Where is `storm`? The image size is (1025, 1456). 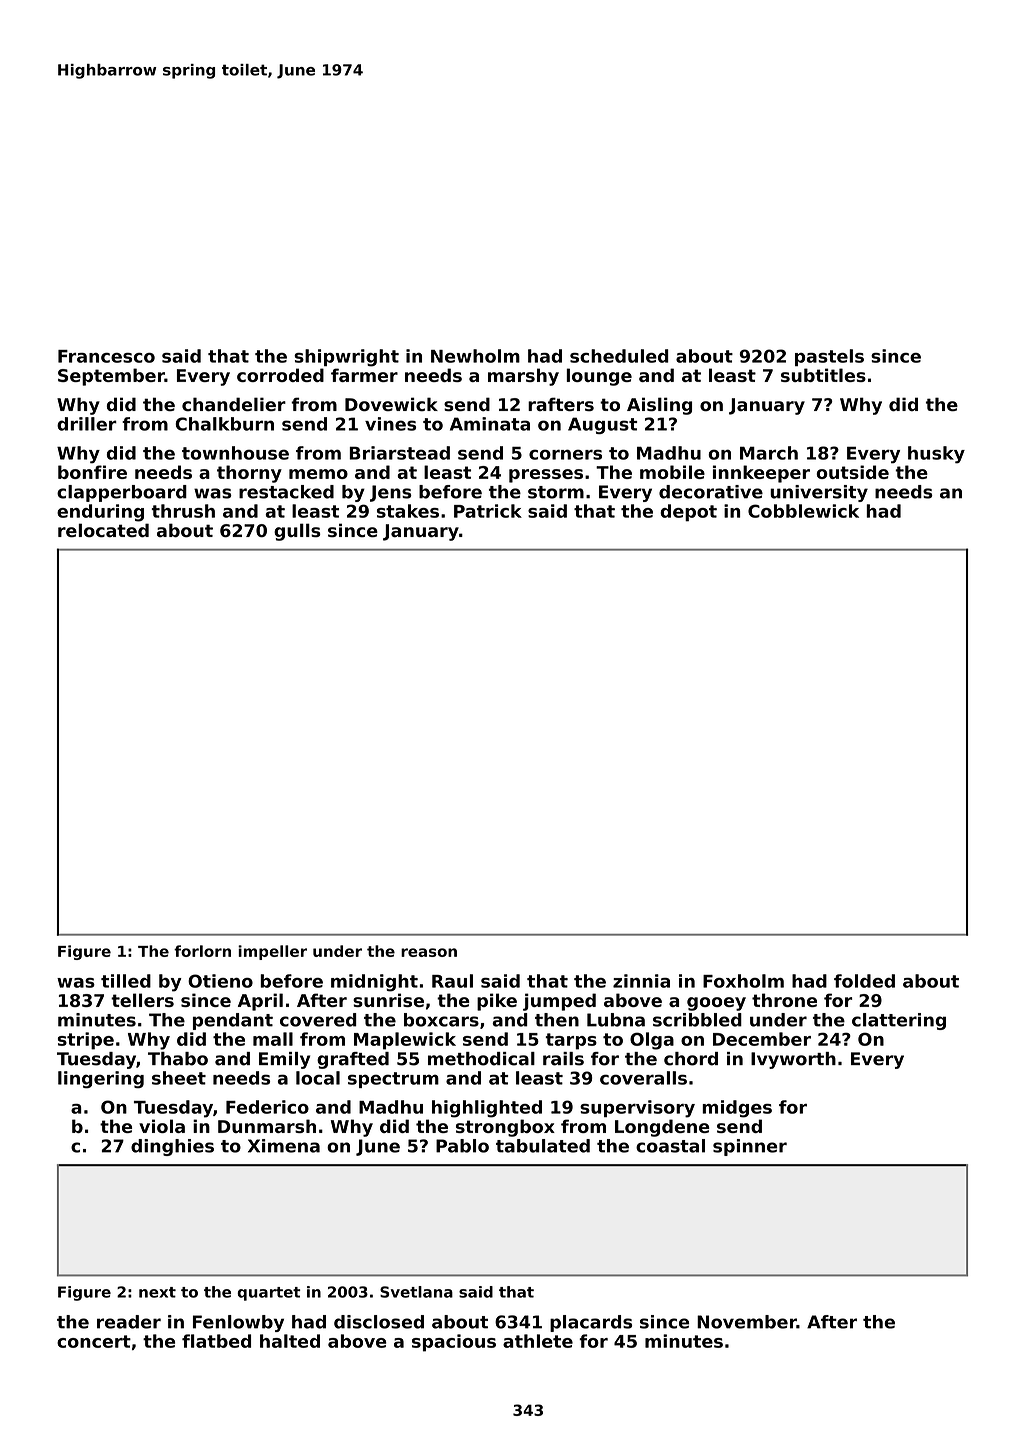
storm is located at coordinates (556, 492).
